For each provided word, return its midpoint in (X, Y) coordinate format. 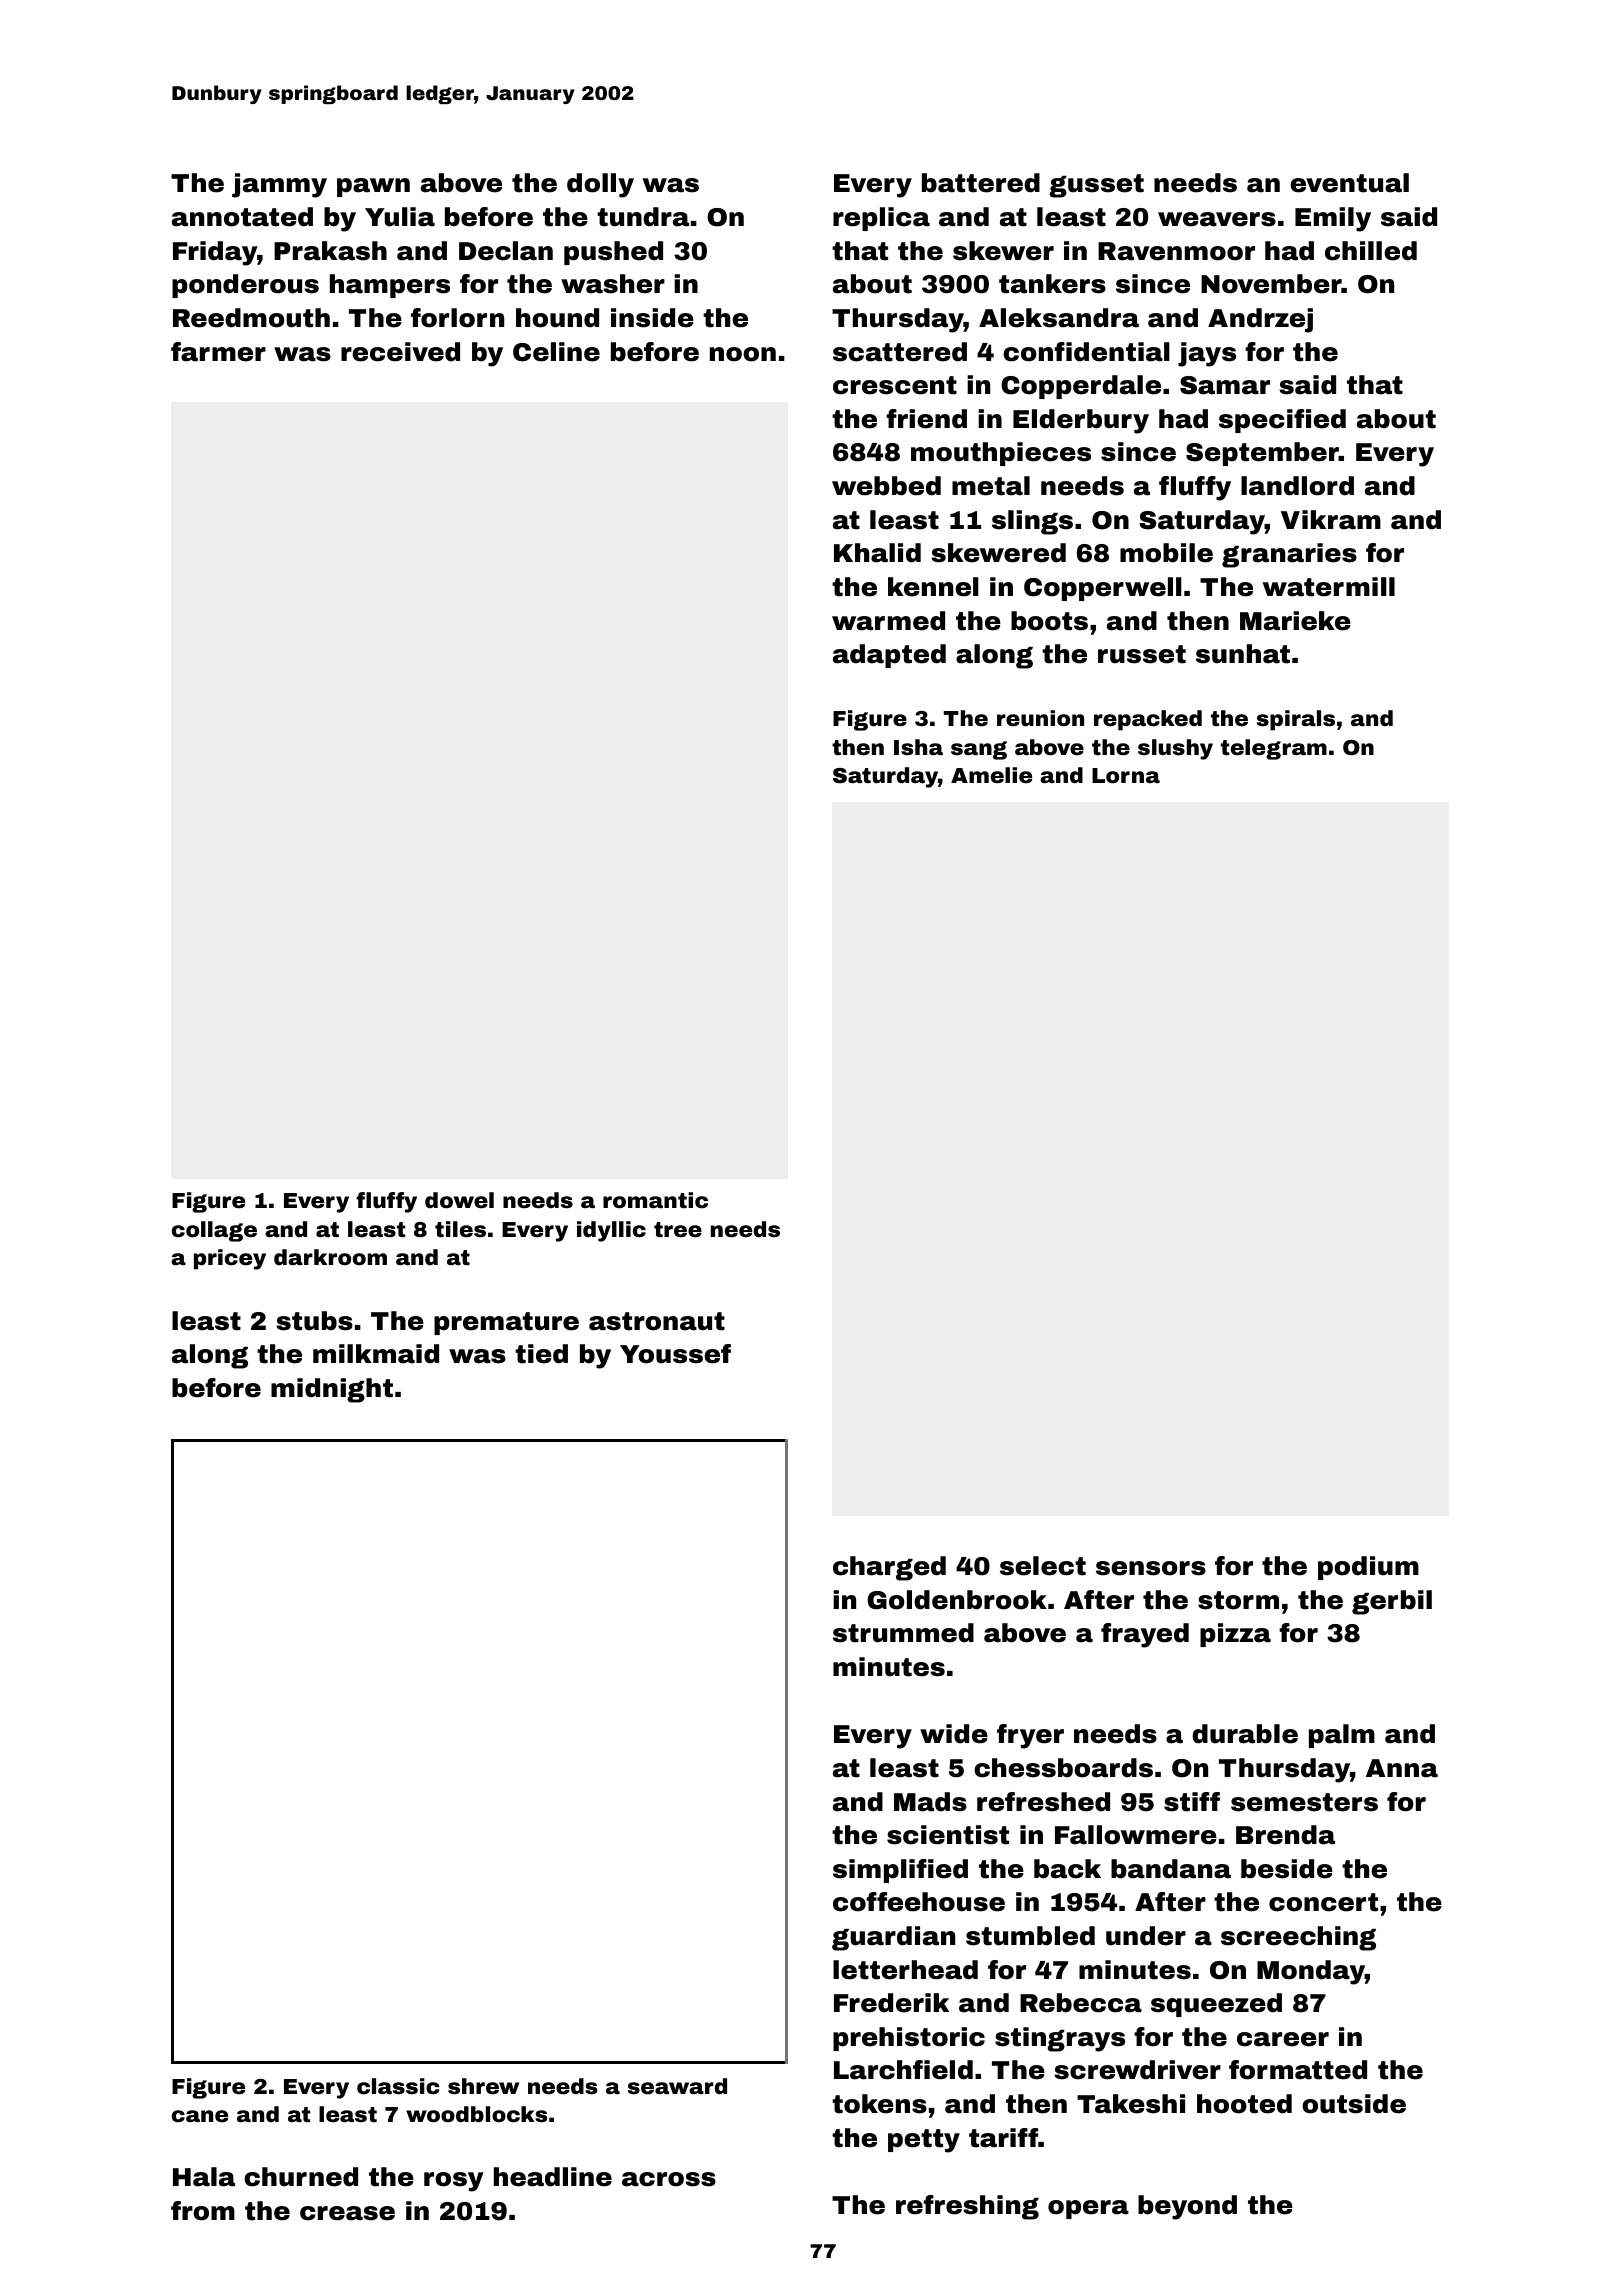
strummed (903, 1633)
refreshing (967, 2207)
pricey (230, 1259)
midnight (332, 1390)
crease (347, 2213)
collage (214, 1231)
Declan (506, 251)
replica (881, 219)
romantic (655, 1200)
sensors (1151, 1568)
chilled (1371, 251)
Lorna (1126, 775)
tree (678, 1230)
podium (1368, 1568)
